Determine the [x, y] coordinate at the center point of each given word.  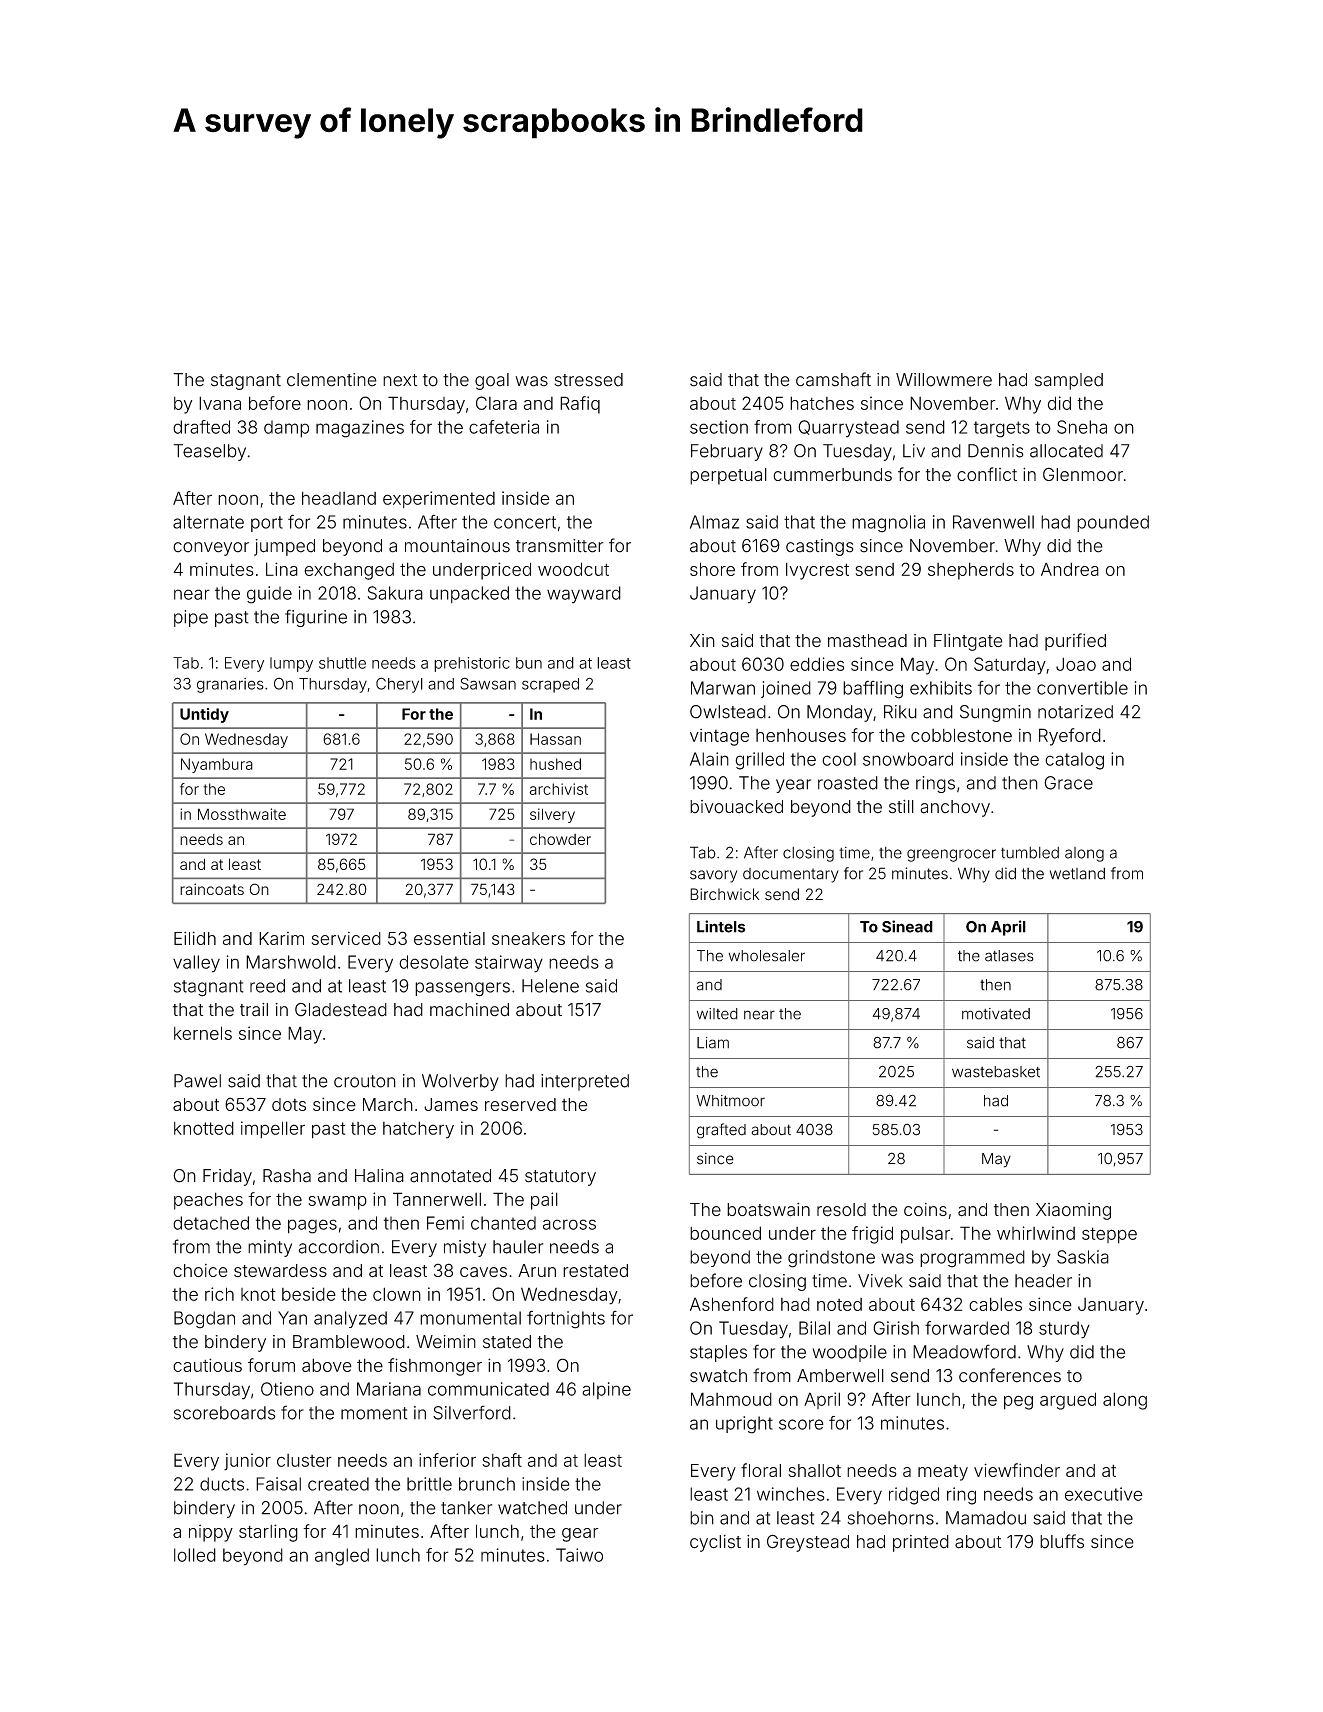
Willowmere [944, 380]
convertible [1082, 688]
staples [718, 1353]
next [400, 380]
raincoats [212, 889]
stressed [588, 380]
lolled [195, 1555]
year [793, 786]
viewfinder [1017, 1470]
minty [270, 1248]
